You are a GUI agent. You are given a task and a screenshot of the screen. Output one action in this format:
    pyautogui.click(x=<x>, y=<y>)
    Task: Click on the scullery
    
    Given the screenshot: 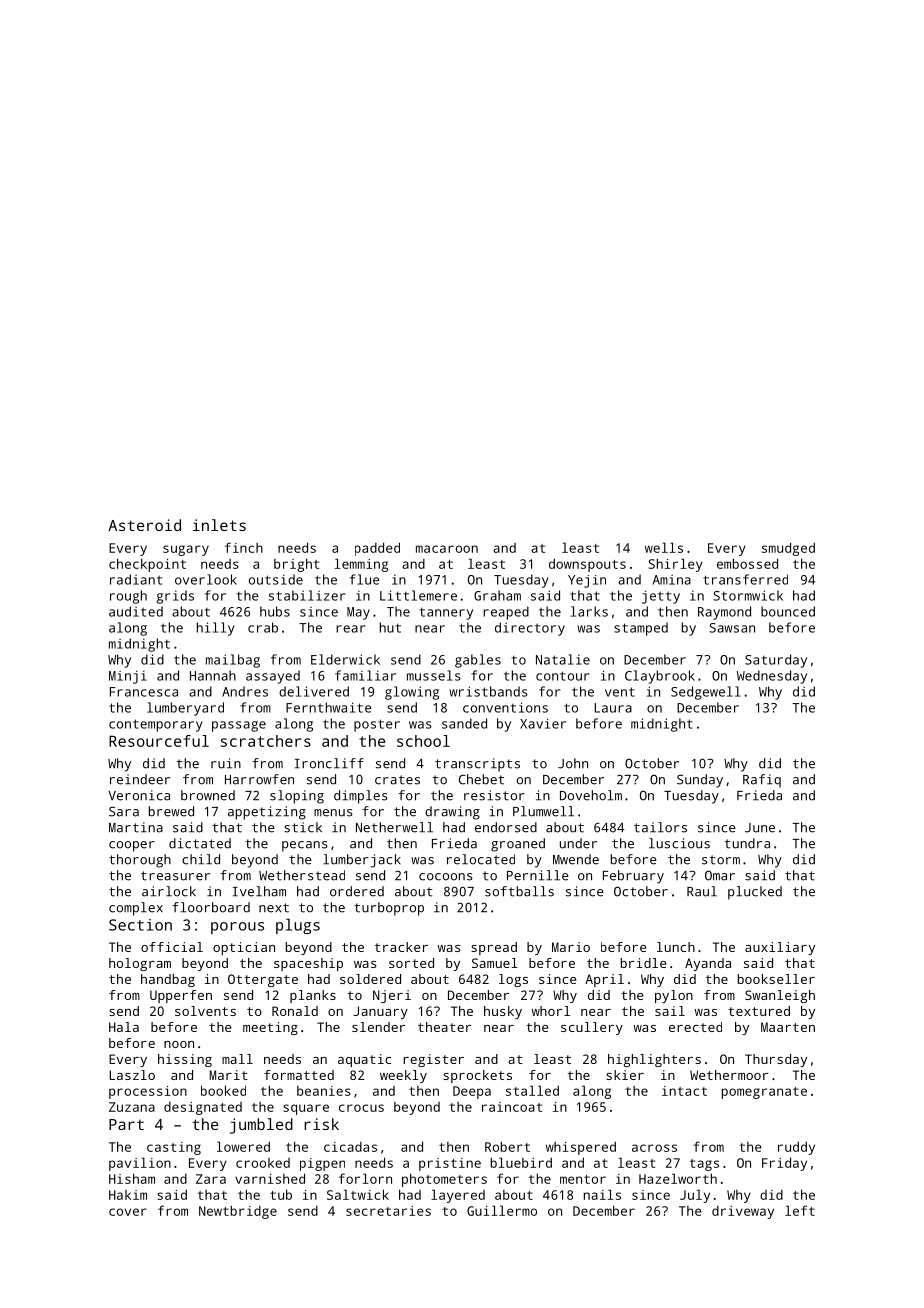 What is the action you would take?
    pyautogui.click(x=592, y=1028)
